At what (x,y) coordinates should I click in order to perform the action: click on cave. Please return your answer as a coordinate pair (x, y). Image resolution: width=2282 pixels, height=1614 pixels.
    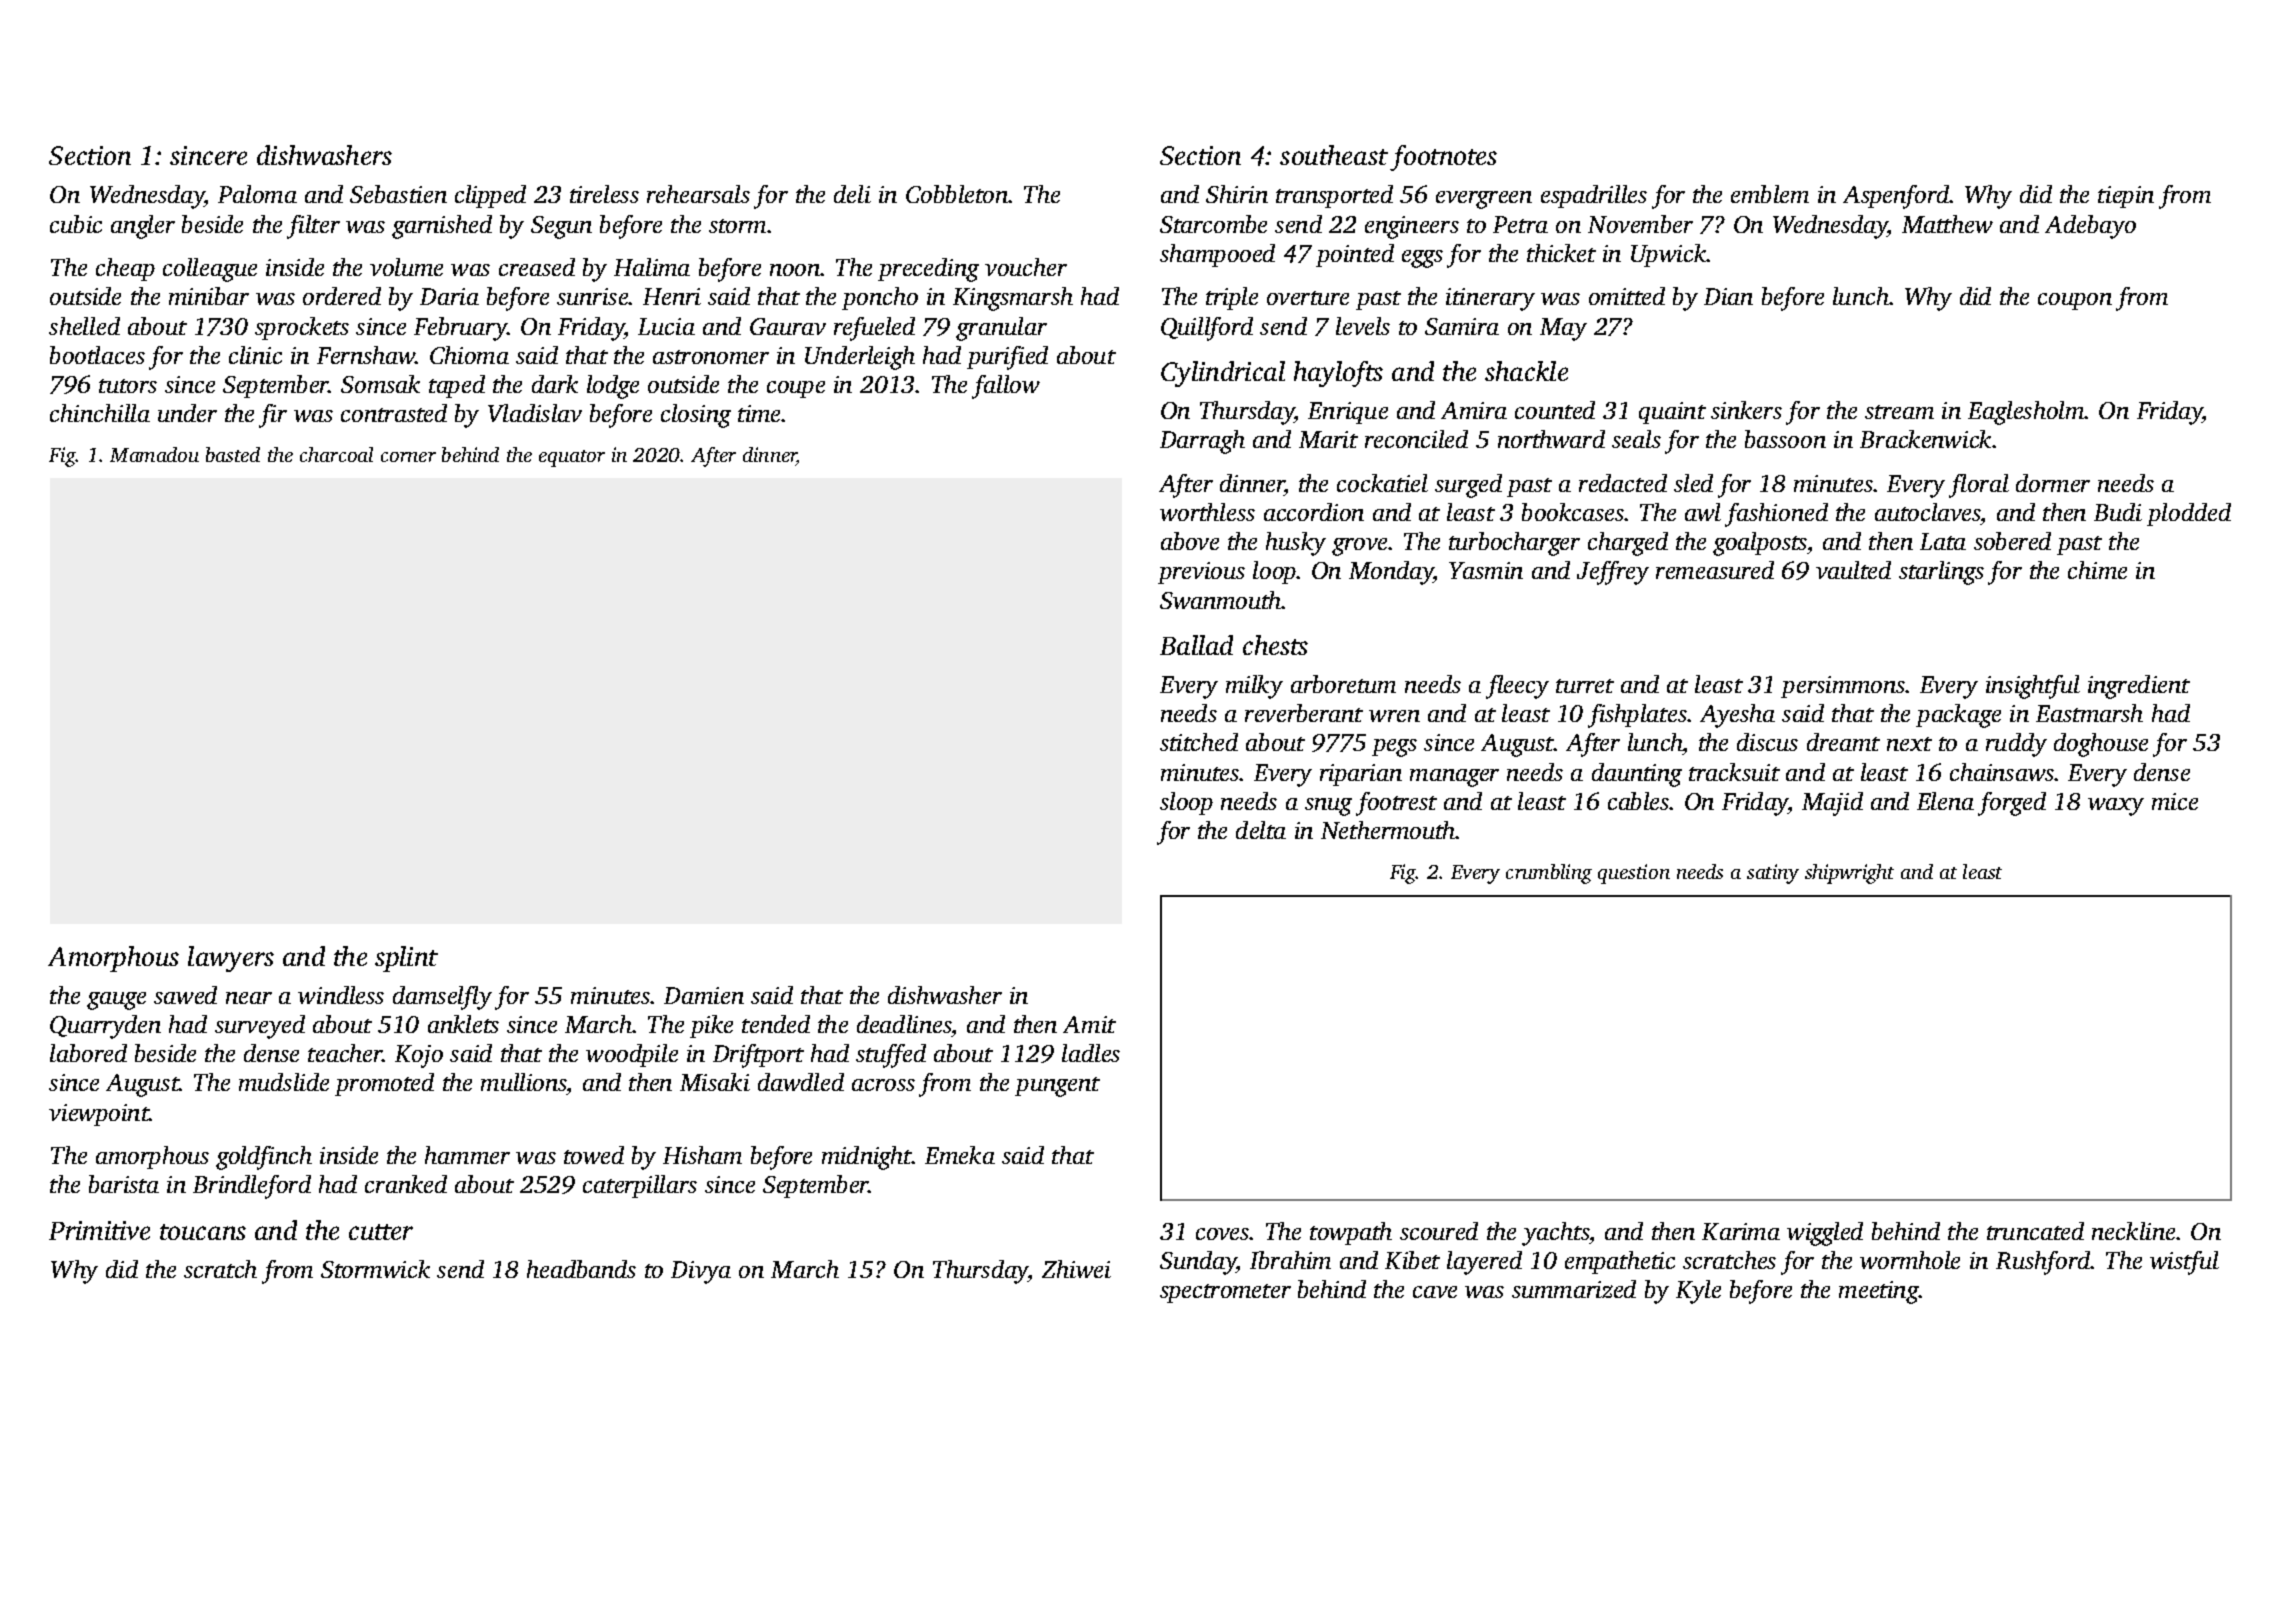
    Looking at the image, I should click on (1435, 1292).
